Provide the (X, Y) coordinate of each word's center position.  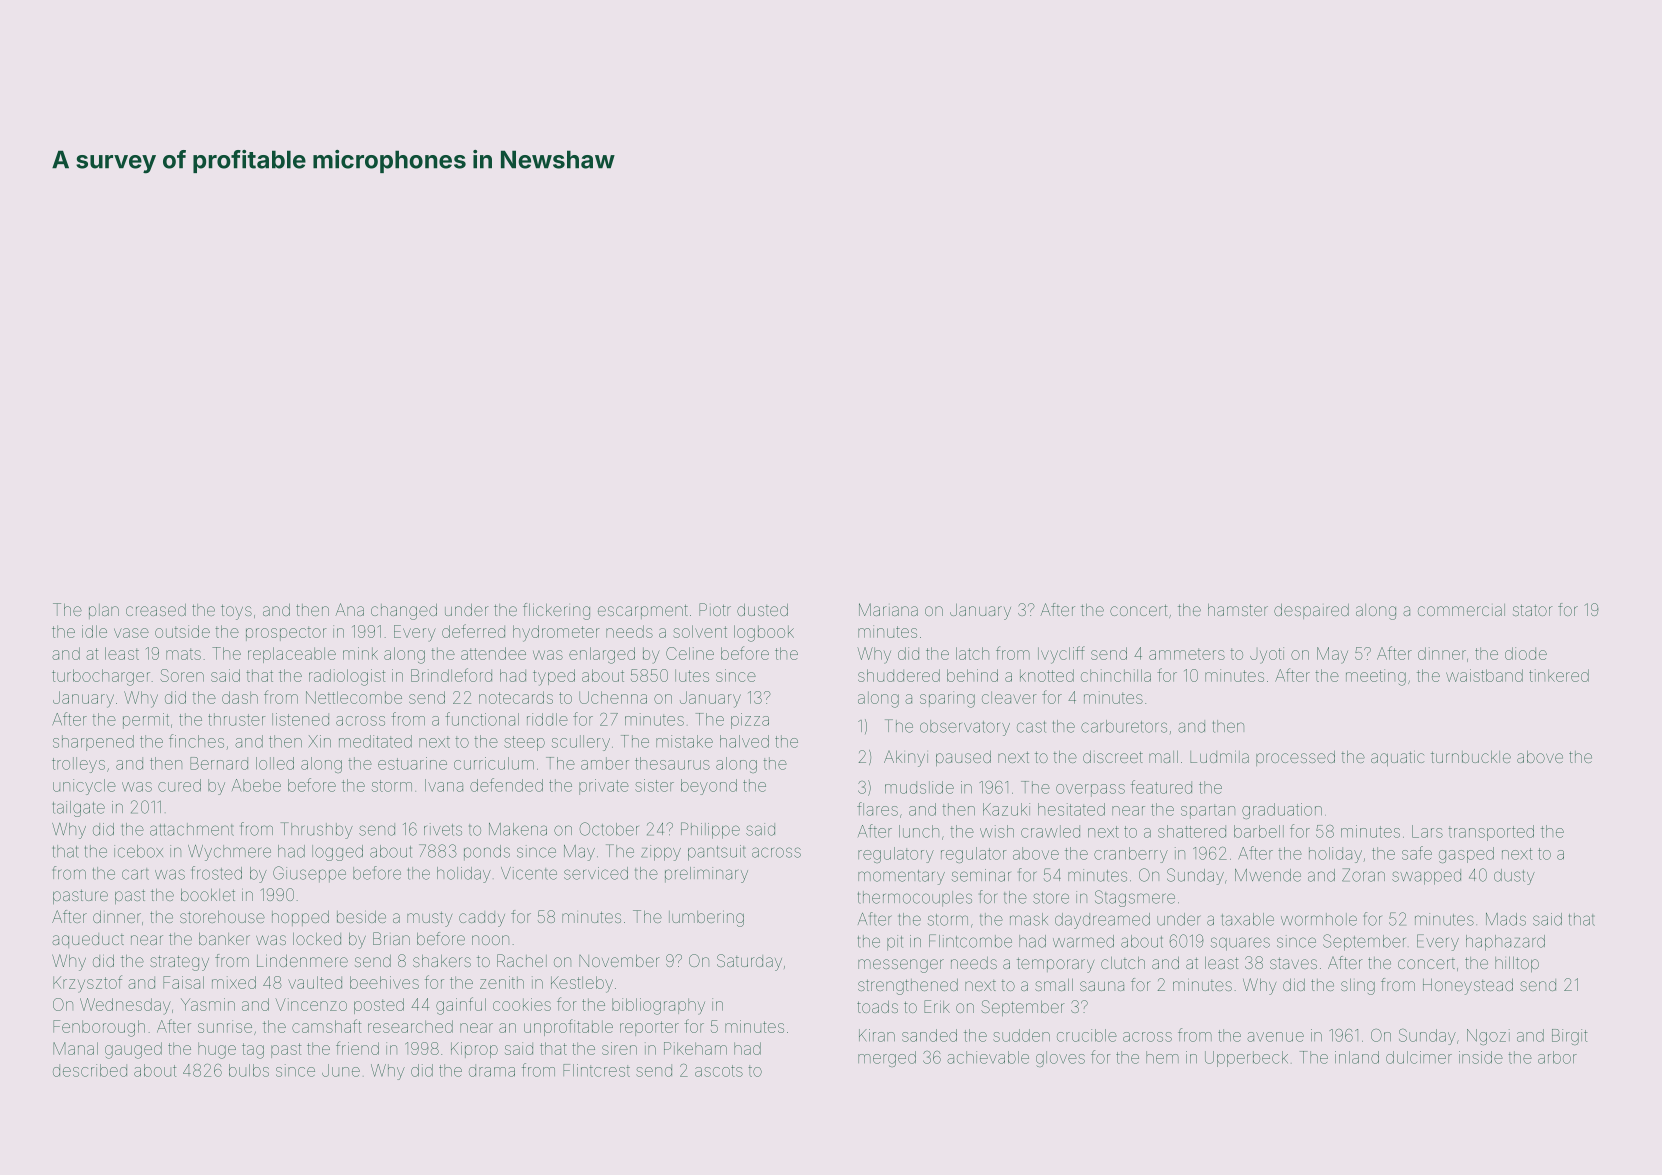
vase (131, 633)
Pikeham (695, 1048)
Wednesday (125, 1006)
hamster (1238, 610)
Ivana (444, 785)
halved (744, 741)
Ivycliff (1061, 655)
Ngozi (1488, 1037)
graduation (1282, 811)
